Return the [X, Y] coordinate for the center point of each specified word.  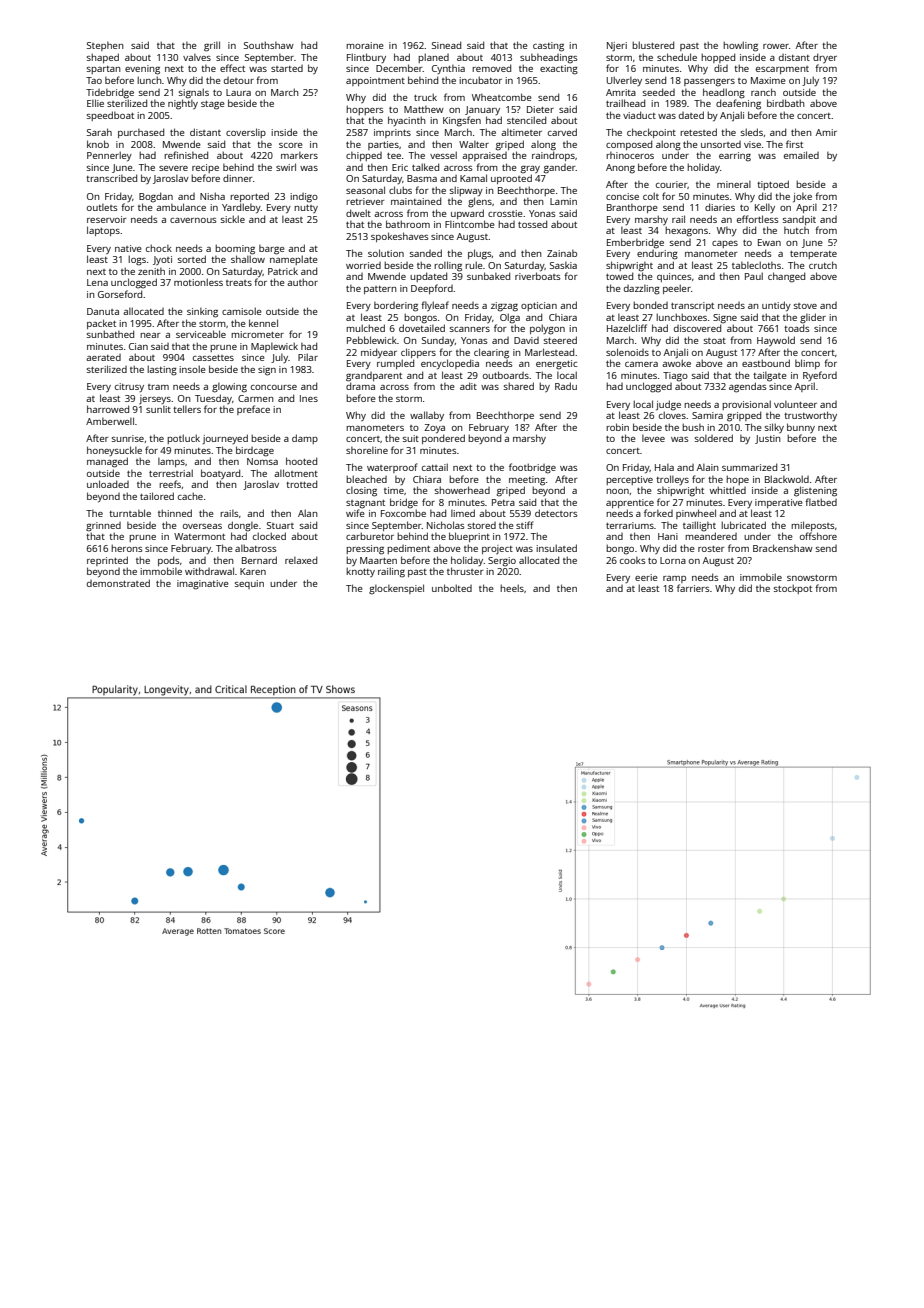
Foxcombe [403, 513]
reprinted [107, 561]
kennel [263, 323]
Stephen [105, 46]
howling [740, 46]
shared [519, 386]
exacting [559, 70]
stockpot [793, 589]
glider [813, 318]
